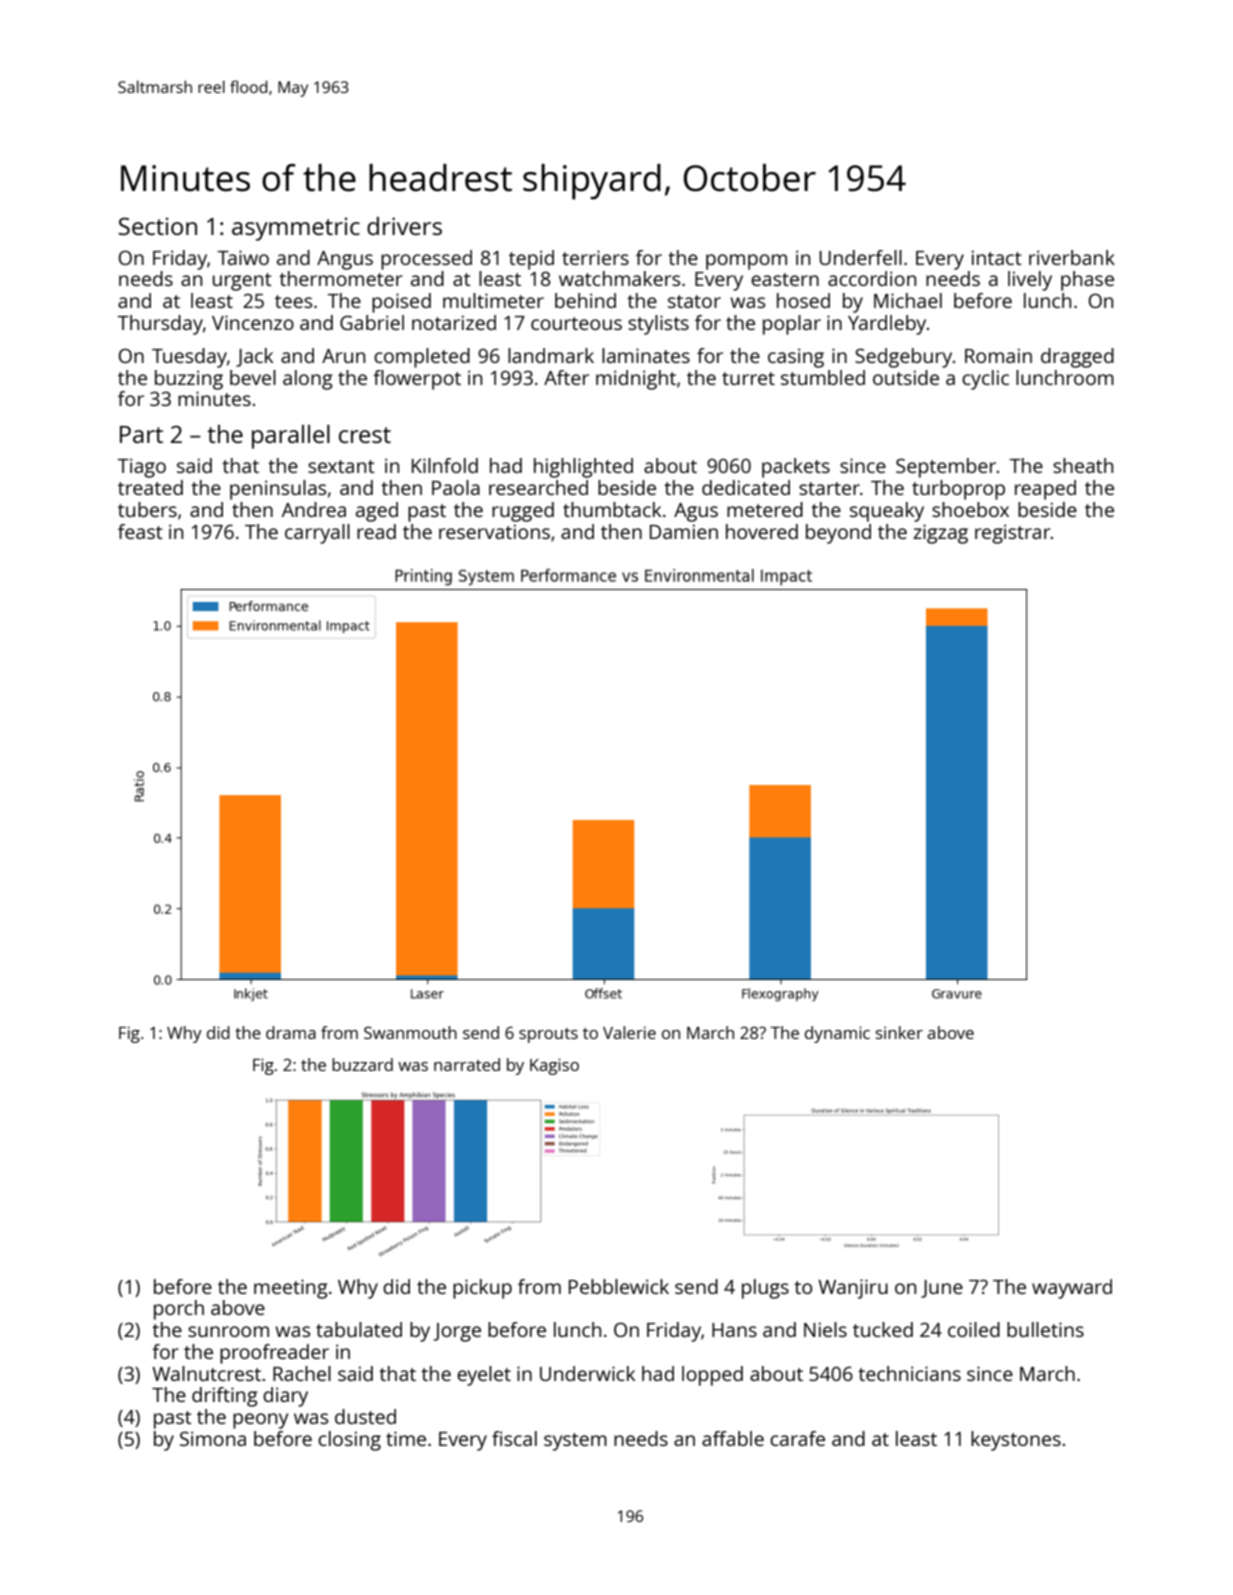 The image size is (1233, 1595). I want to click on Rachel, so click(302, 1373).
